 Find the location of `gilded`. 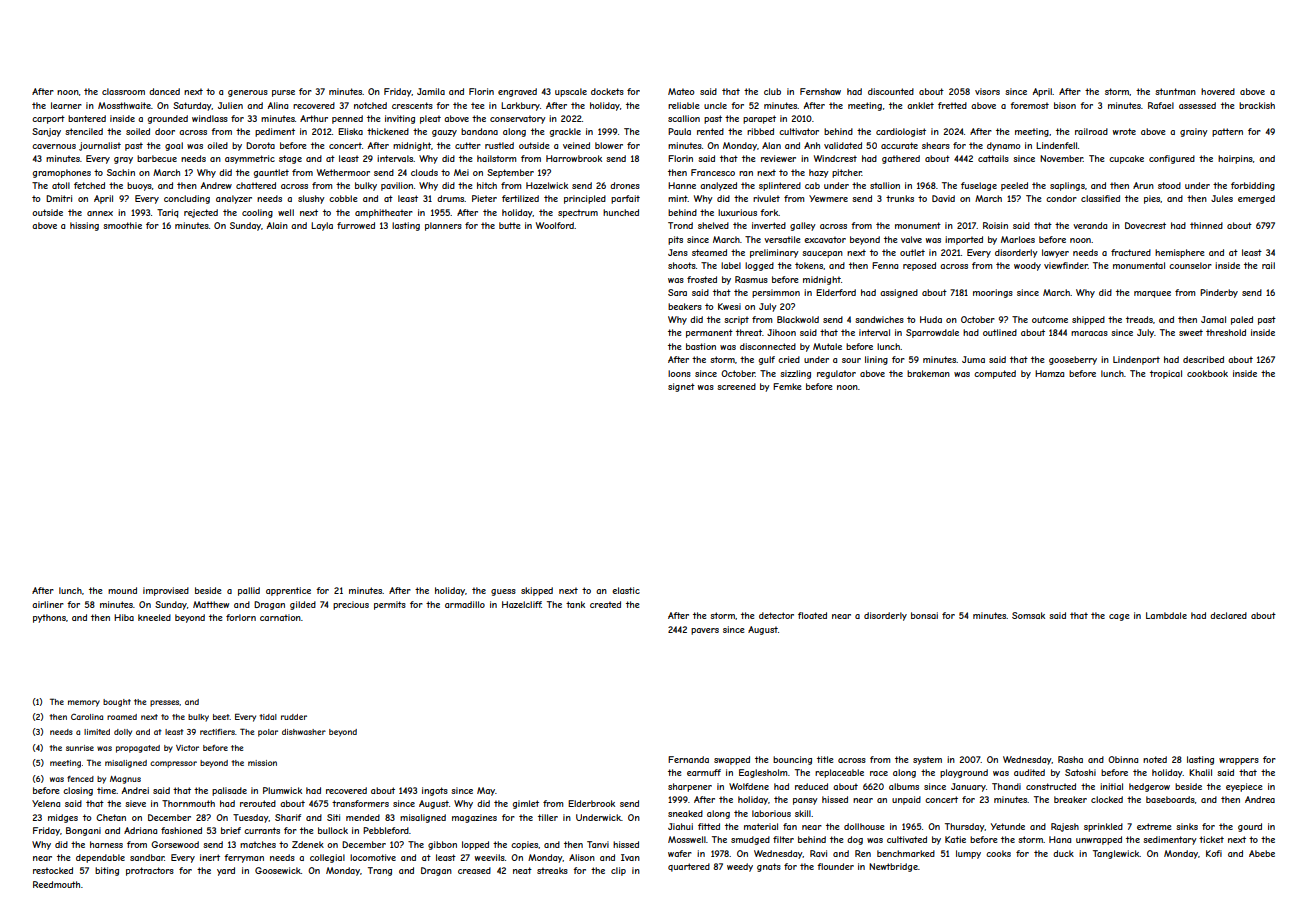

gilded is located at coordinates (303, 605).
